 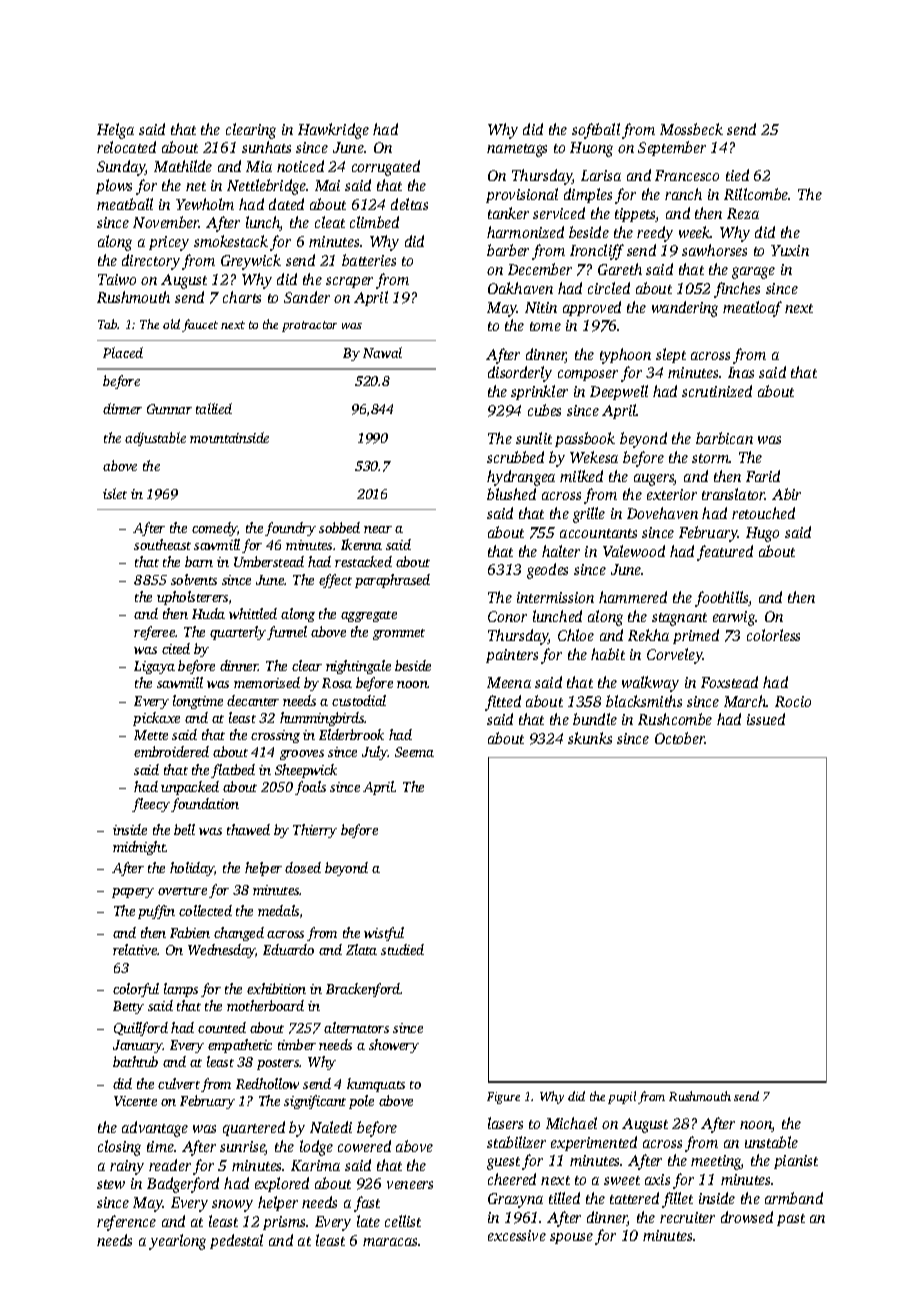 What do you see at coordinates (517, 150) in the page?
I see `nametags` at bounding box center [517, 150].
